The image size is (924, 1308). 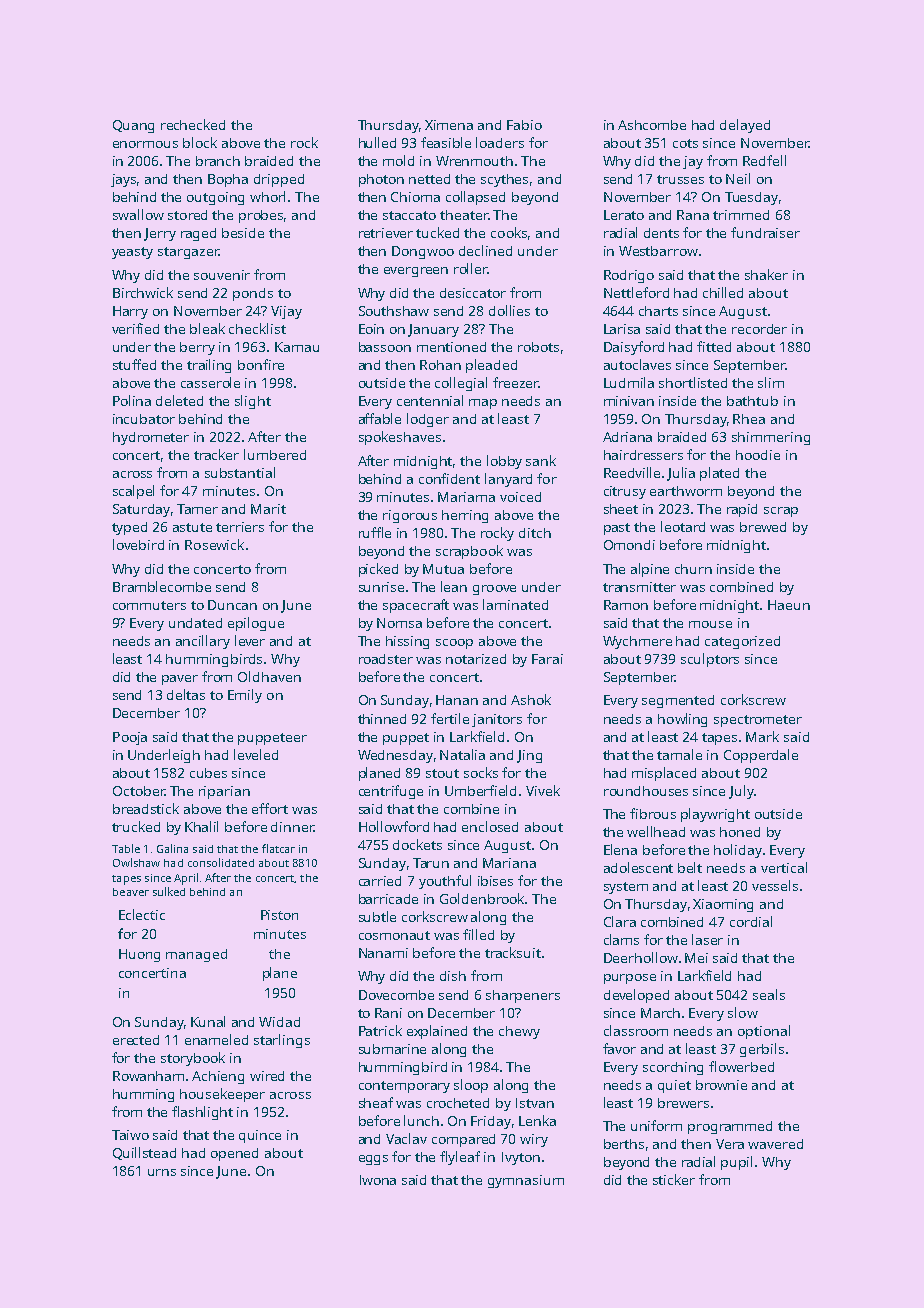 What do you see at coordinates (377, 142) in the screenshot?
I see `hulled` at bounding box center [377, 142].
